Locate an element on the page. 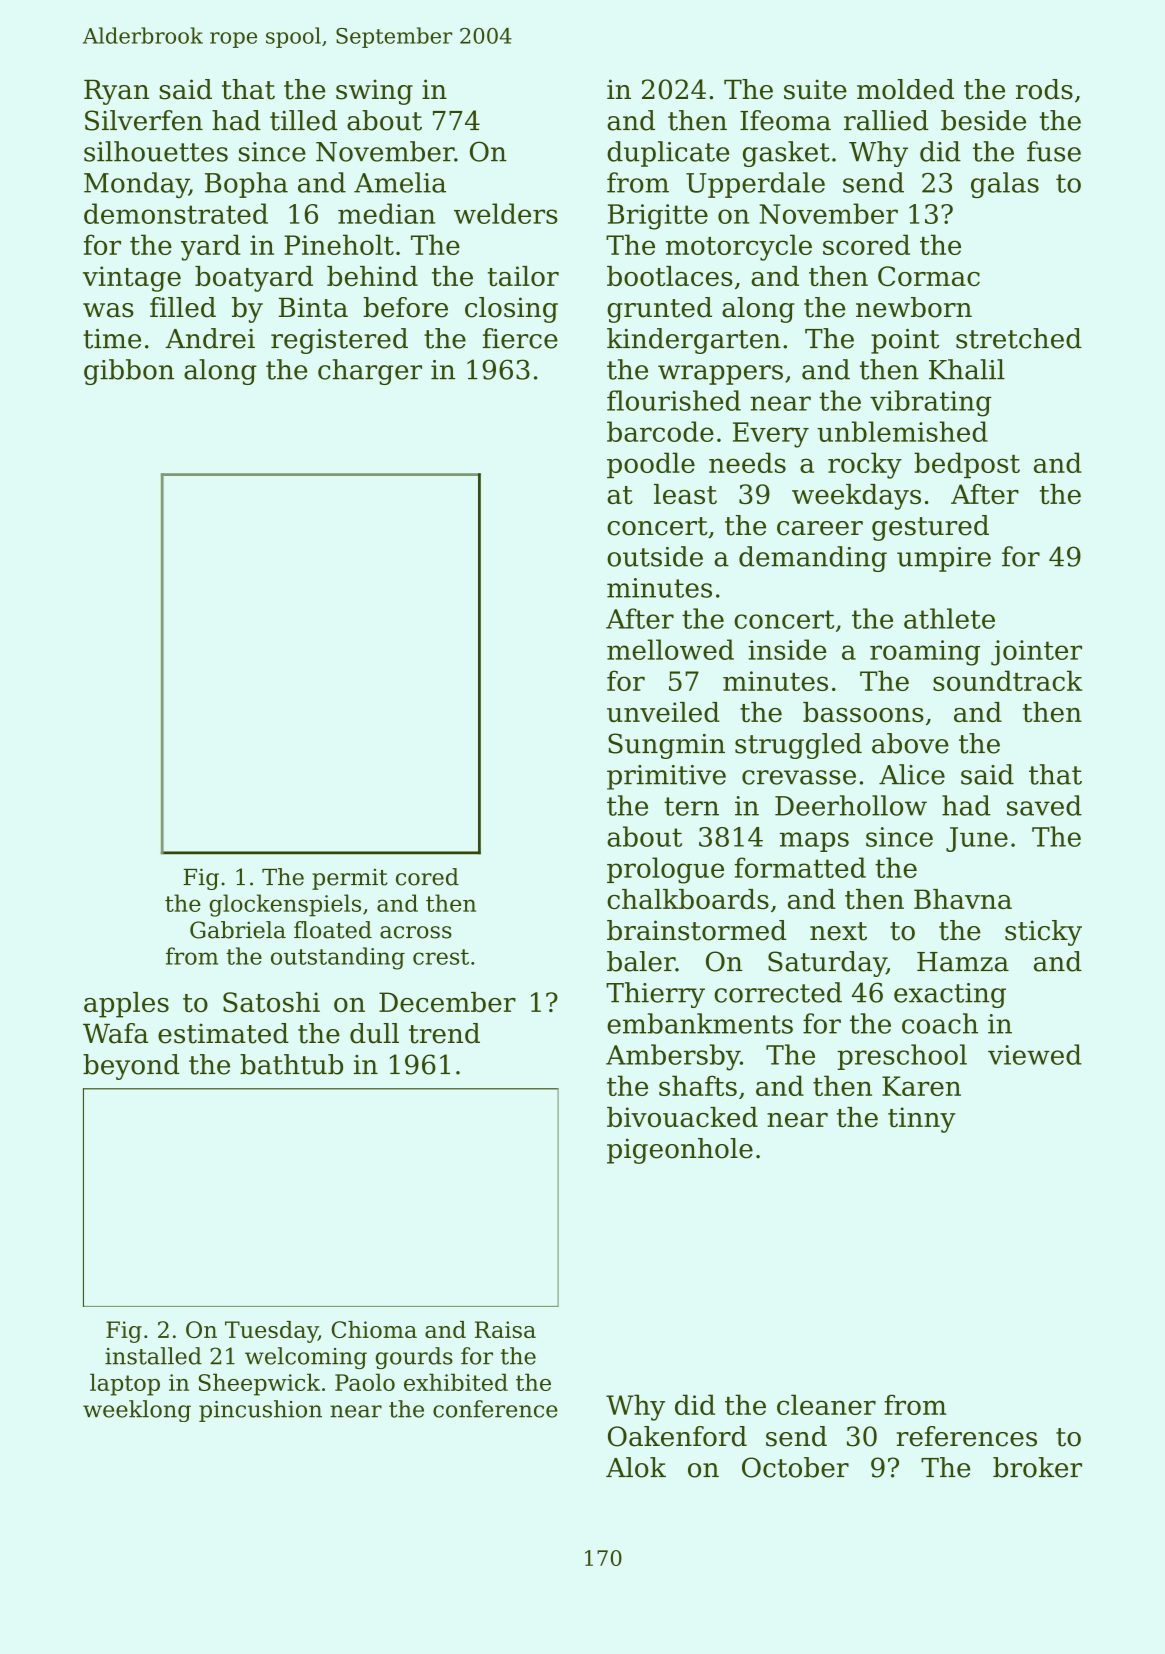  viewed is located at coordinates (1035, 1054).
